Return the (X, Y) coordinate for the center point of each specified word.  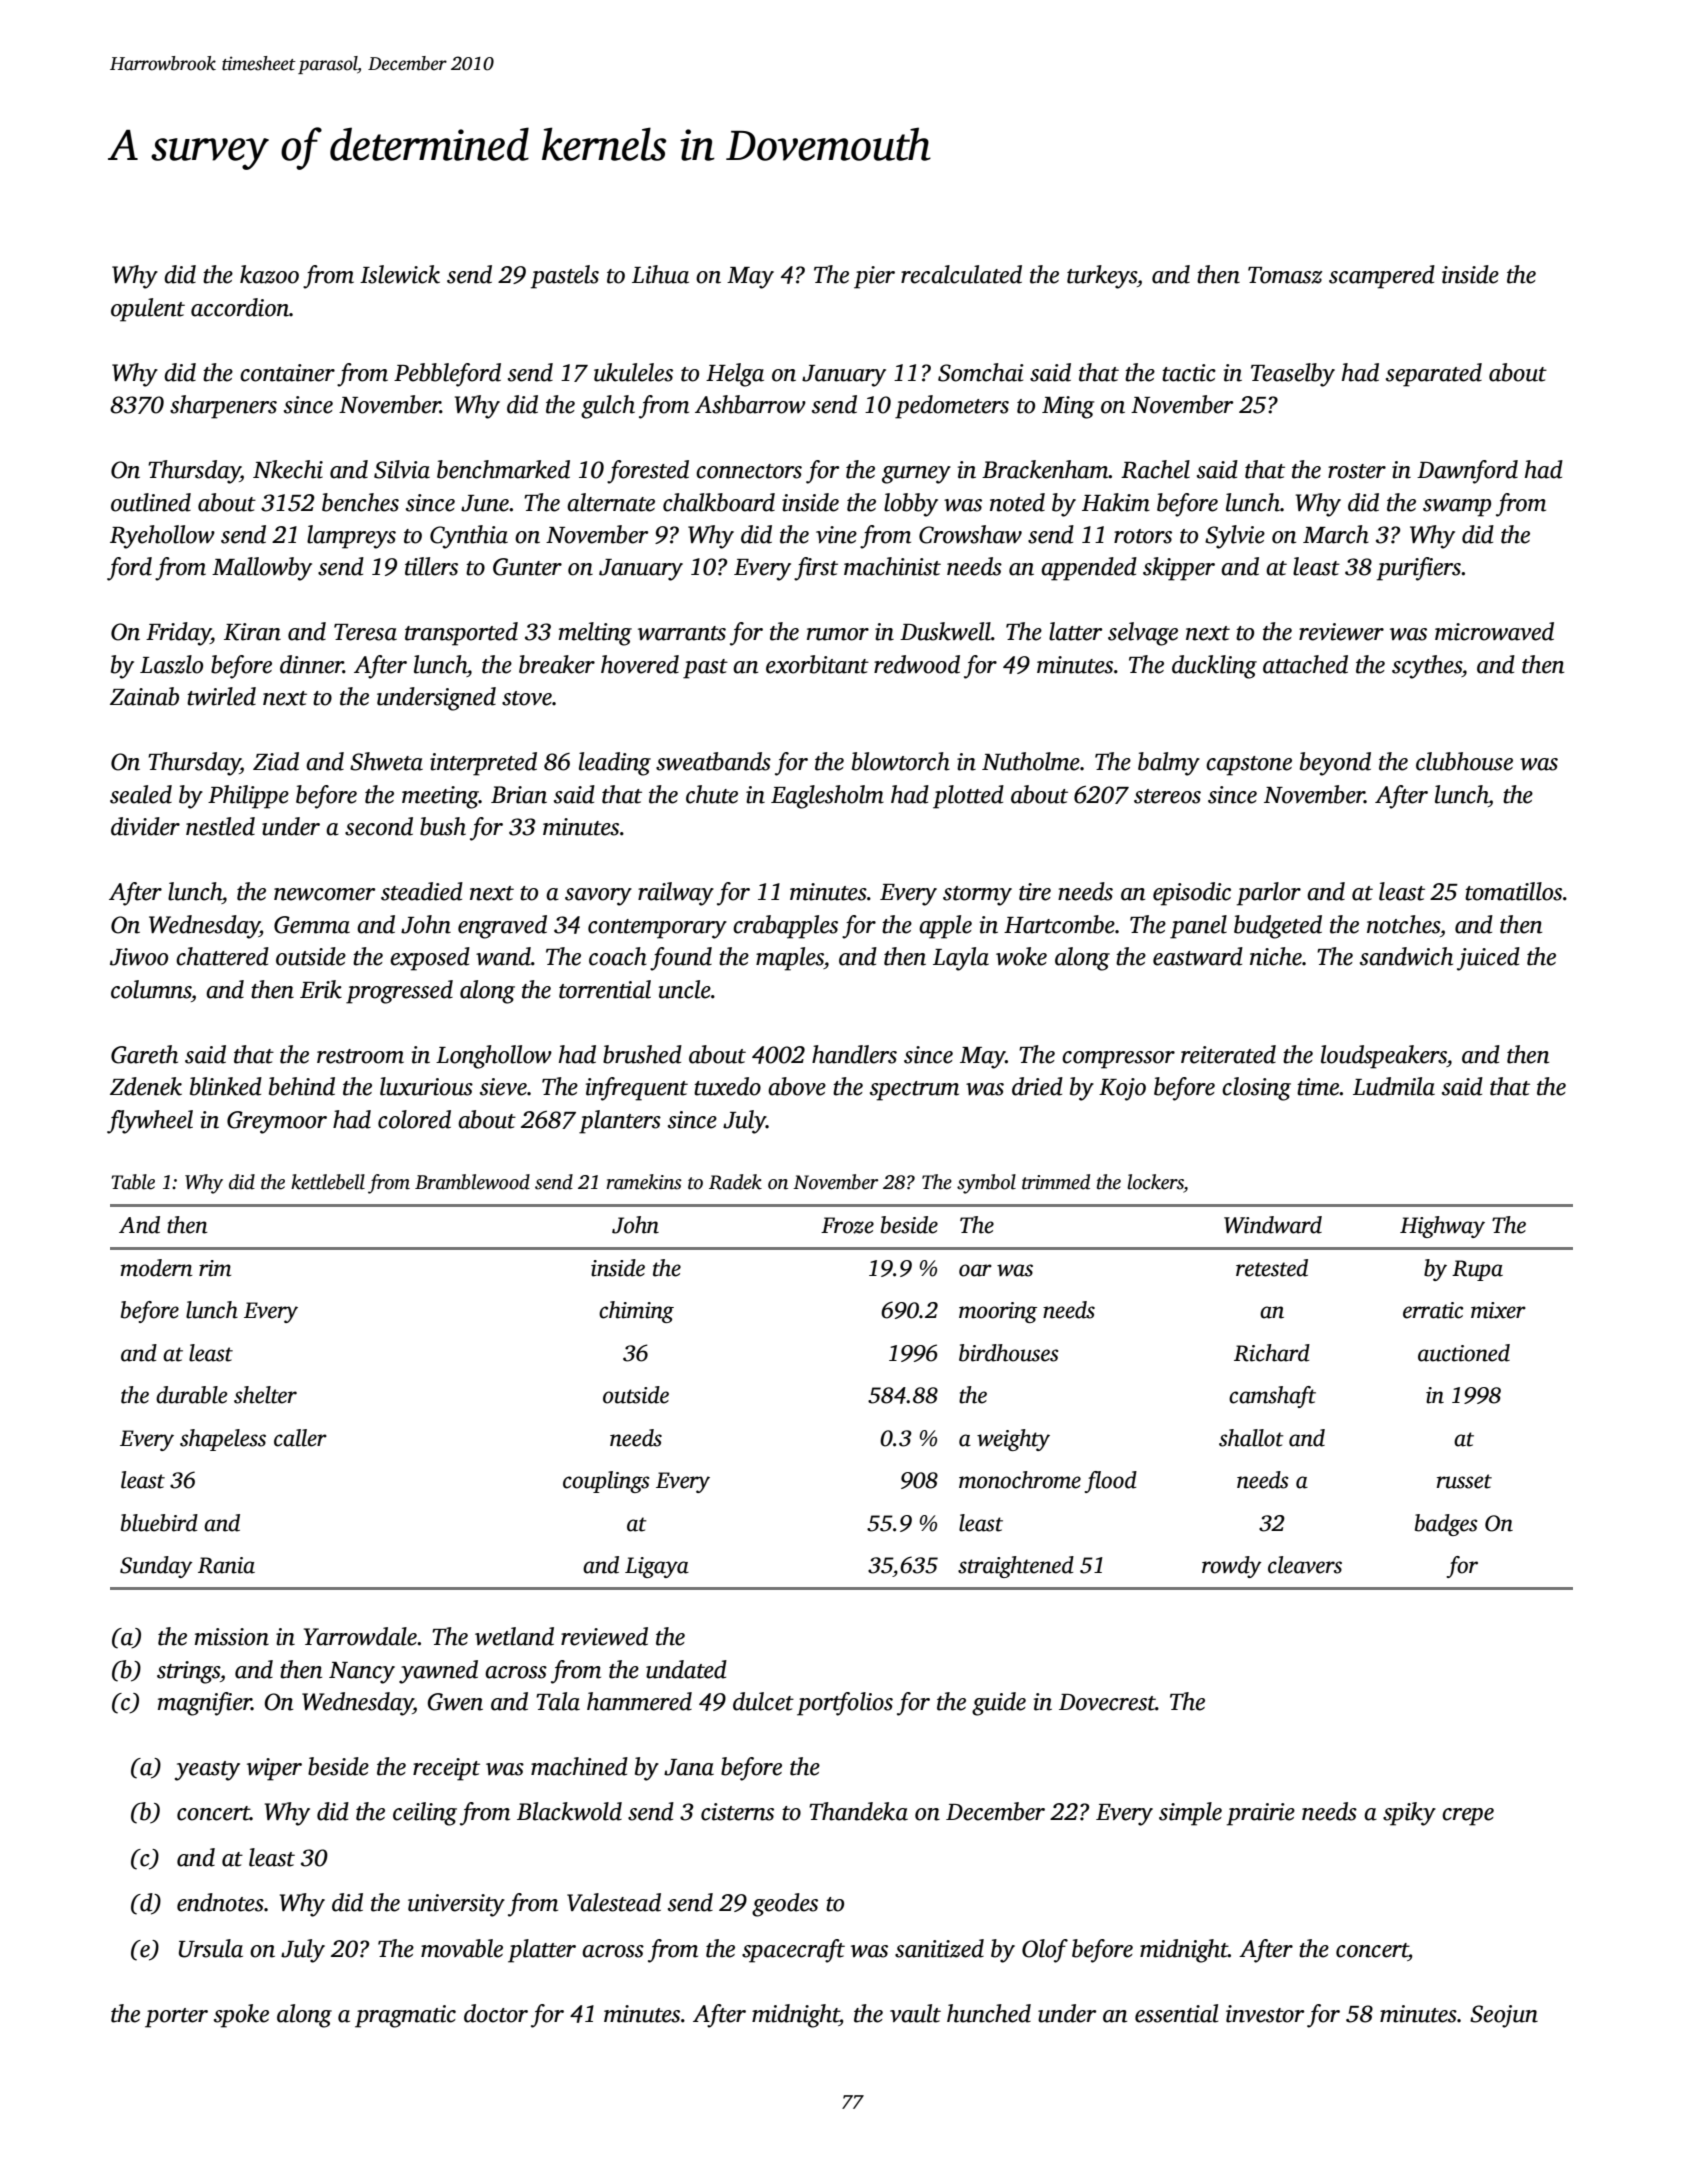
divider (145, 826)
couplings (606, 1482)
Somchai (981, 372)
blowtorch (901, 761)
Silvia (402, 469)
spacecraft (793, 1951)
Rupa (1477, 1270)
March (1336, 534)
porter (176, 2018)
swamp (1457, 508)
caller (300, 1438)
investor (1265, 2014)
